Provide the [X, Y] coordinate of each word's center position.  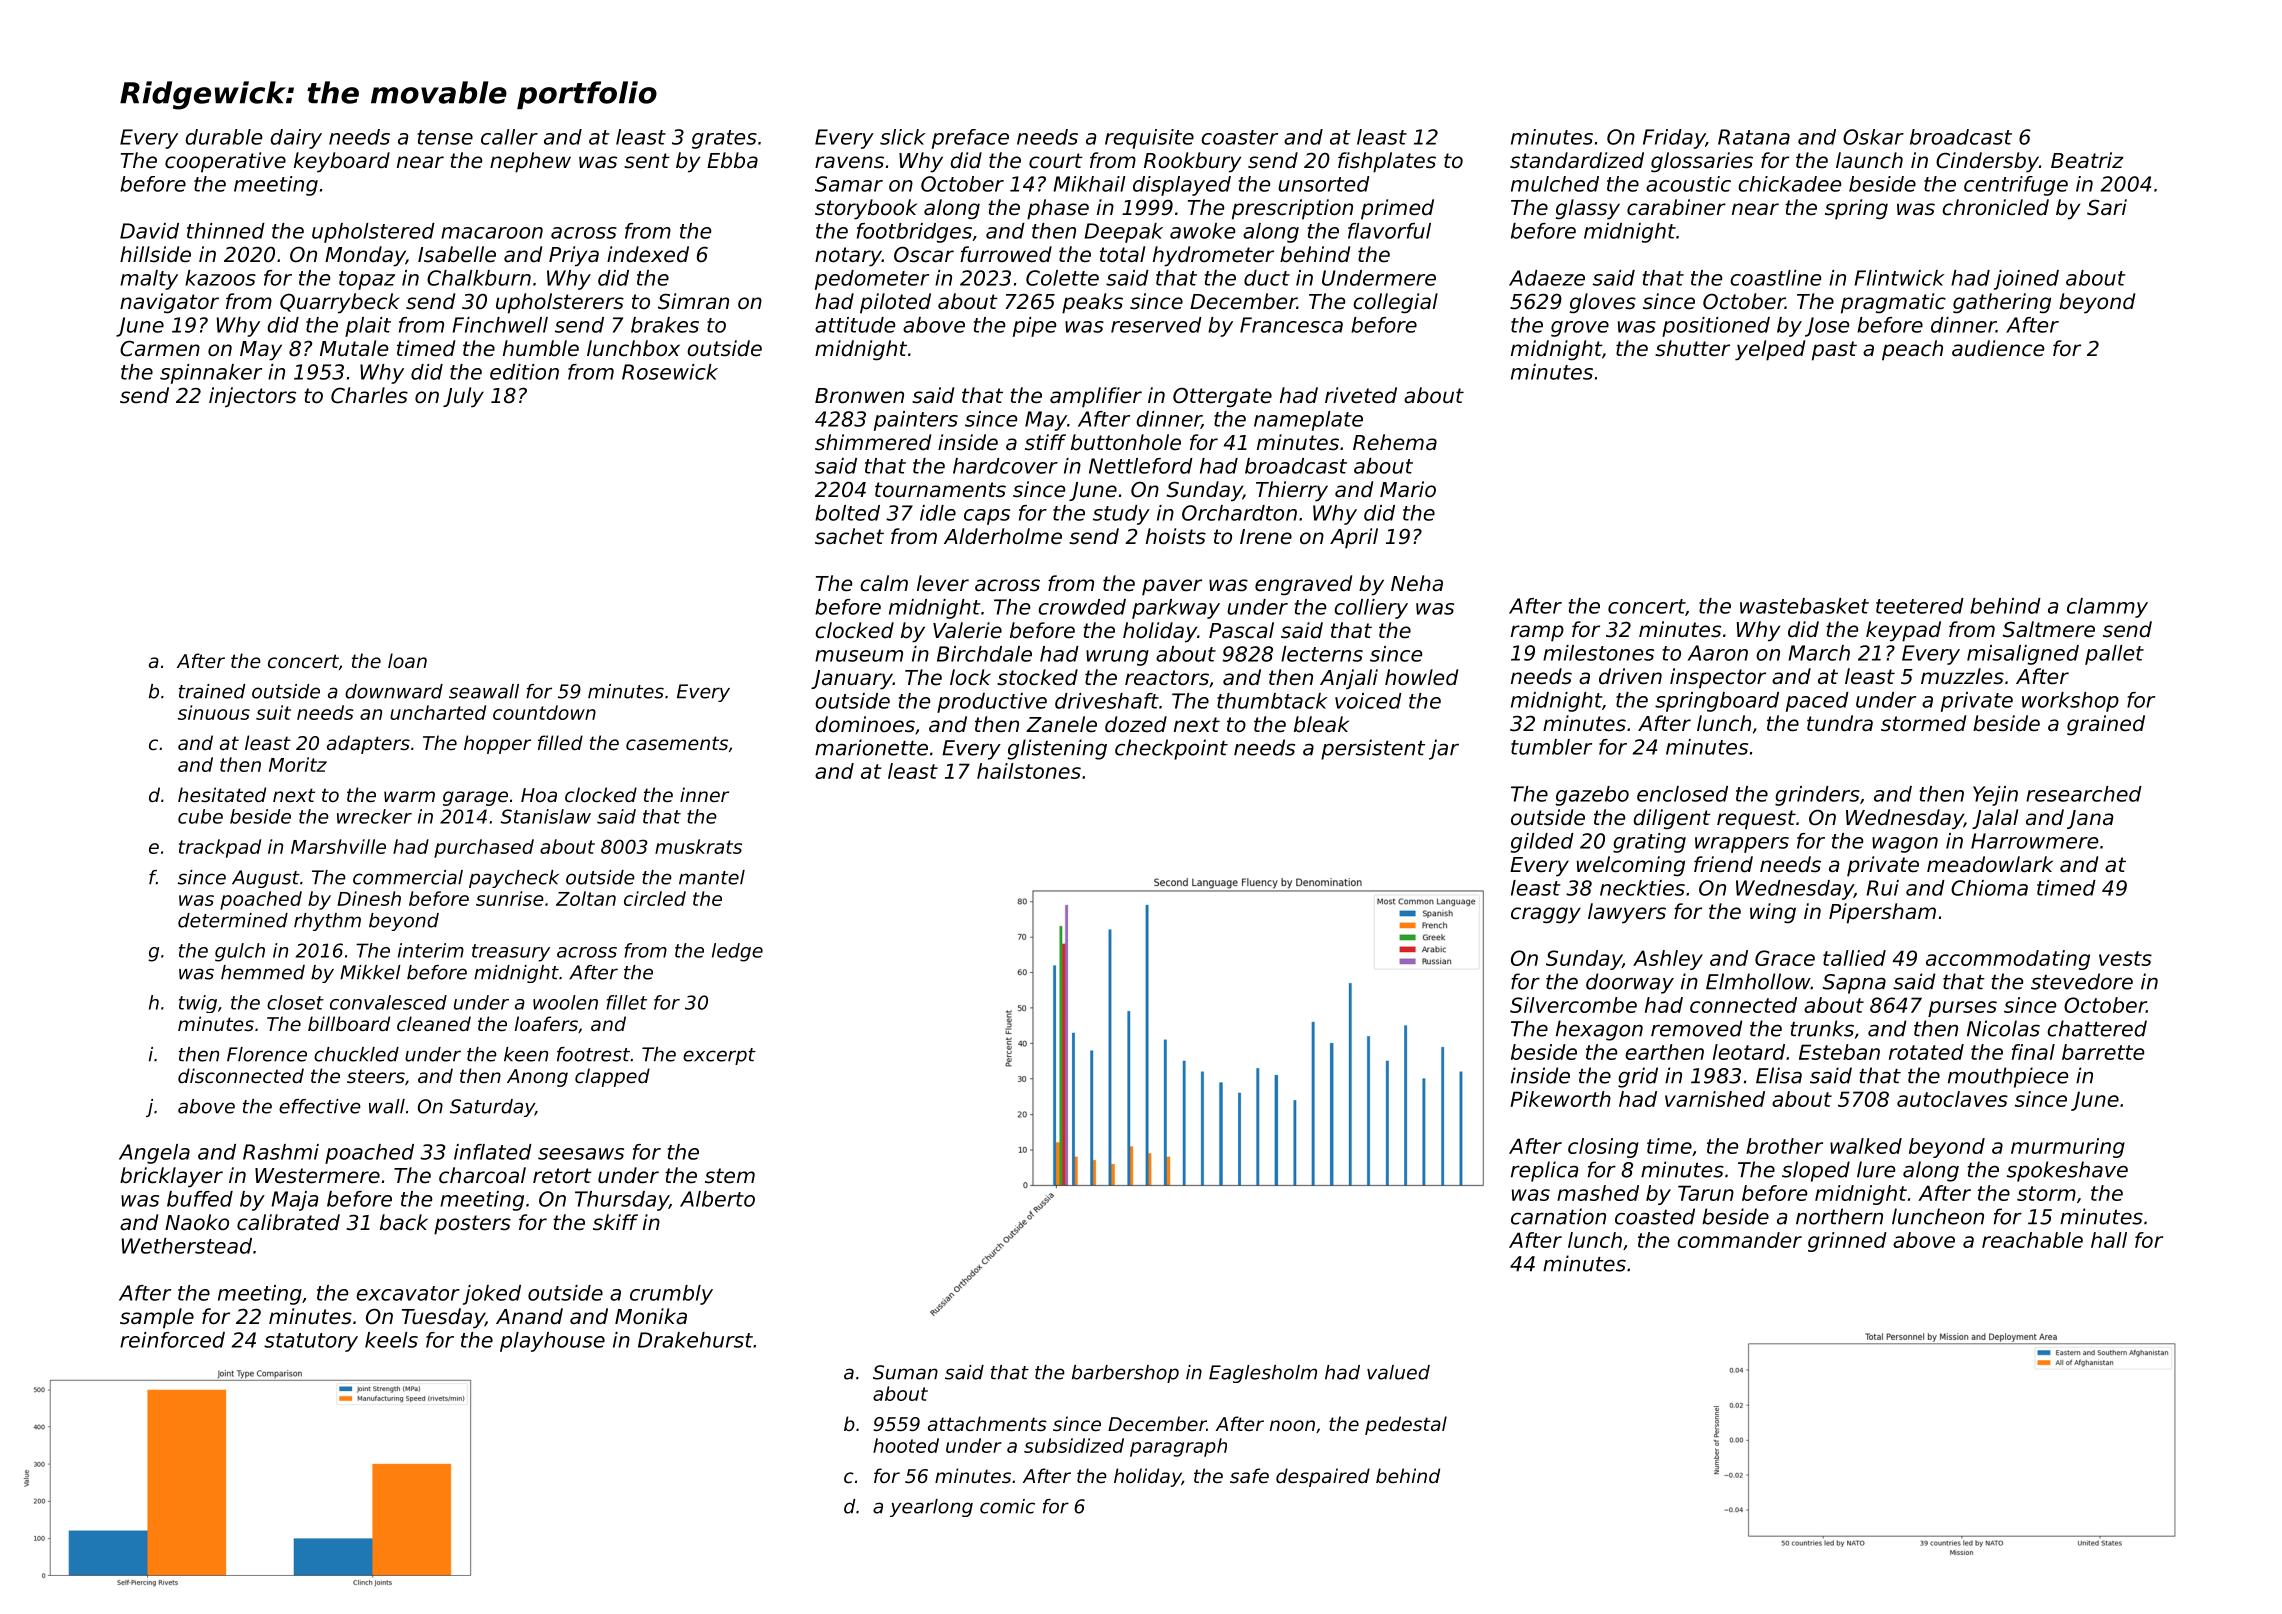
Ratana [1754, 137]
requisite [1149, 139]
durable [223, 137]
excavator [408, 1293]
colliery [1371, 609]
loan [407, 660]
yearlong [931, 1508]
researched [2084, 794]
